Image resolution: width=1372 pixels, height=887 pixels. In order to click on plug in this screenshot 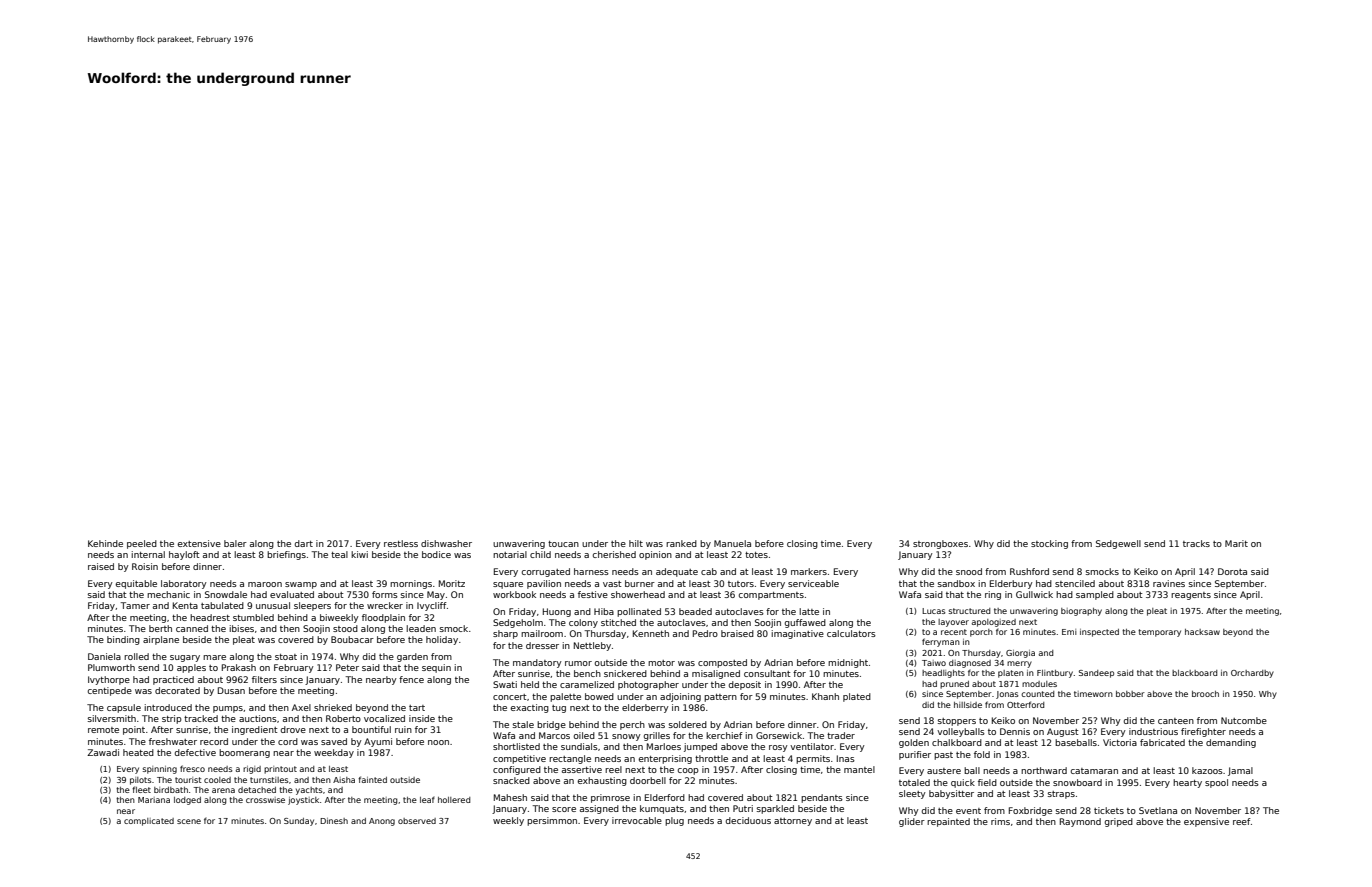, I will do `click(674, 821)`.
